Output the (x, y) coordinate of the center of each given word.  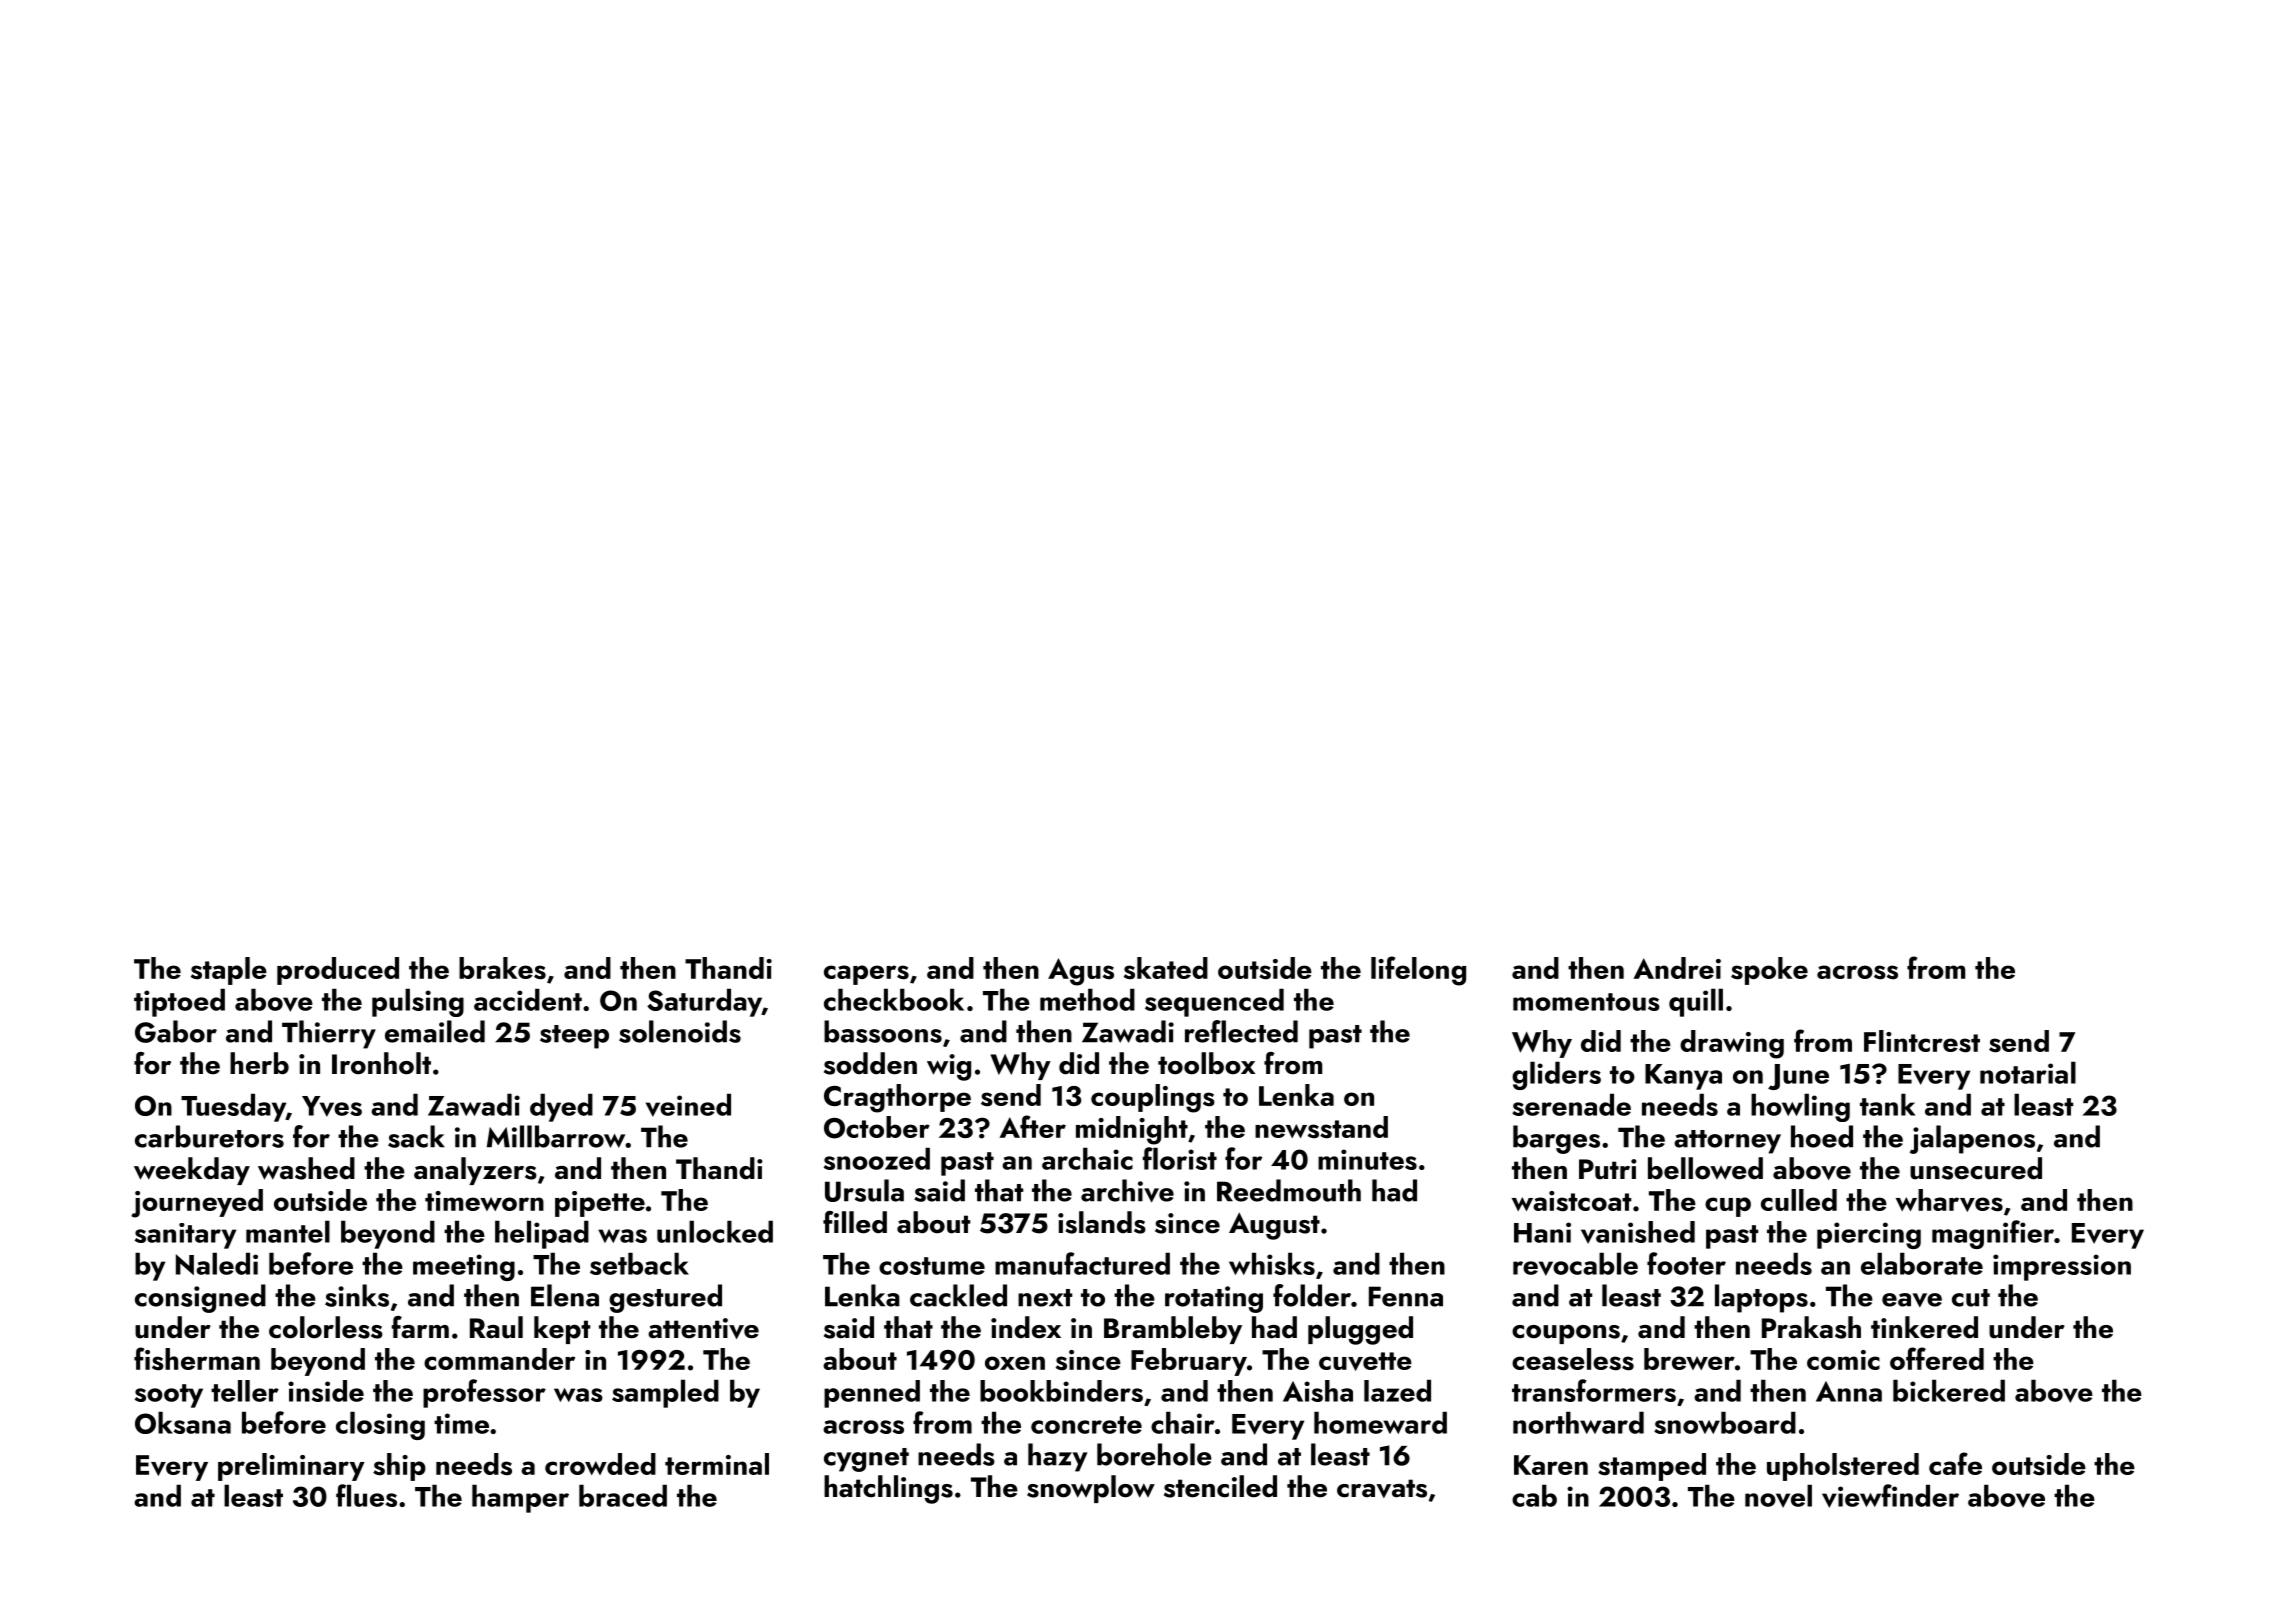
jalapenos (1972, 1139)
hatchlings (888, 1489)
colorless (326, 1327)
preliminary (291, 1467)
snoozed (877, 1158)
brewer (1689, 1359)
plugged (1360, 1330)
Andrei (1677, 968)
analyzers (475, 1171)
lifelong (1418, 971)
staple (229, 971)
